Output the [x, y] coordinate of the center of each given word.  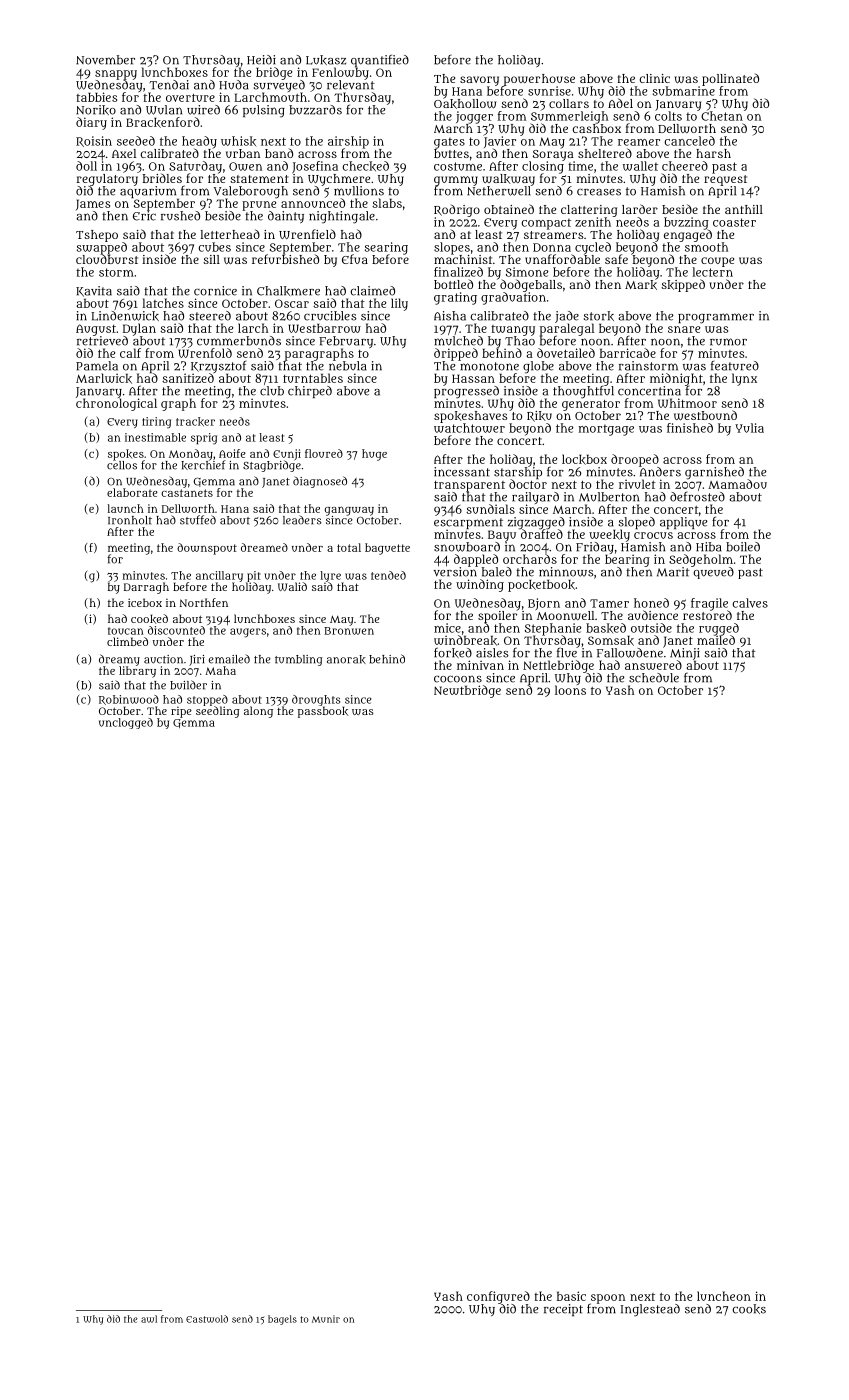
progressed [466, 392]
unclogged [126, 723]
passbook [323, 712]
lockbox [584, 459]
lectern [712, 272]
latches [163, 303]
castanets [187, 493]
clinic [655, 78]
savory [479, 81]
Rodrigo [457, 211]
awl [149, 1319]
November [105, 60]
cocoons [458, 679]
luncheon [724, 1296]
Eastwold [207, 1319]
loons [570, 690]
